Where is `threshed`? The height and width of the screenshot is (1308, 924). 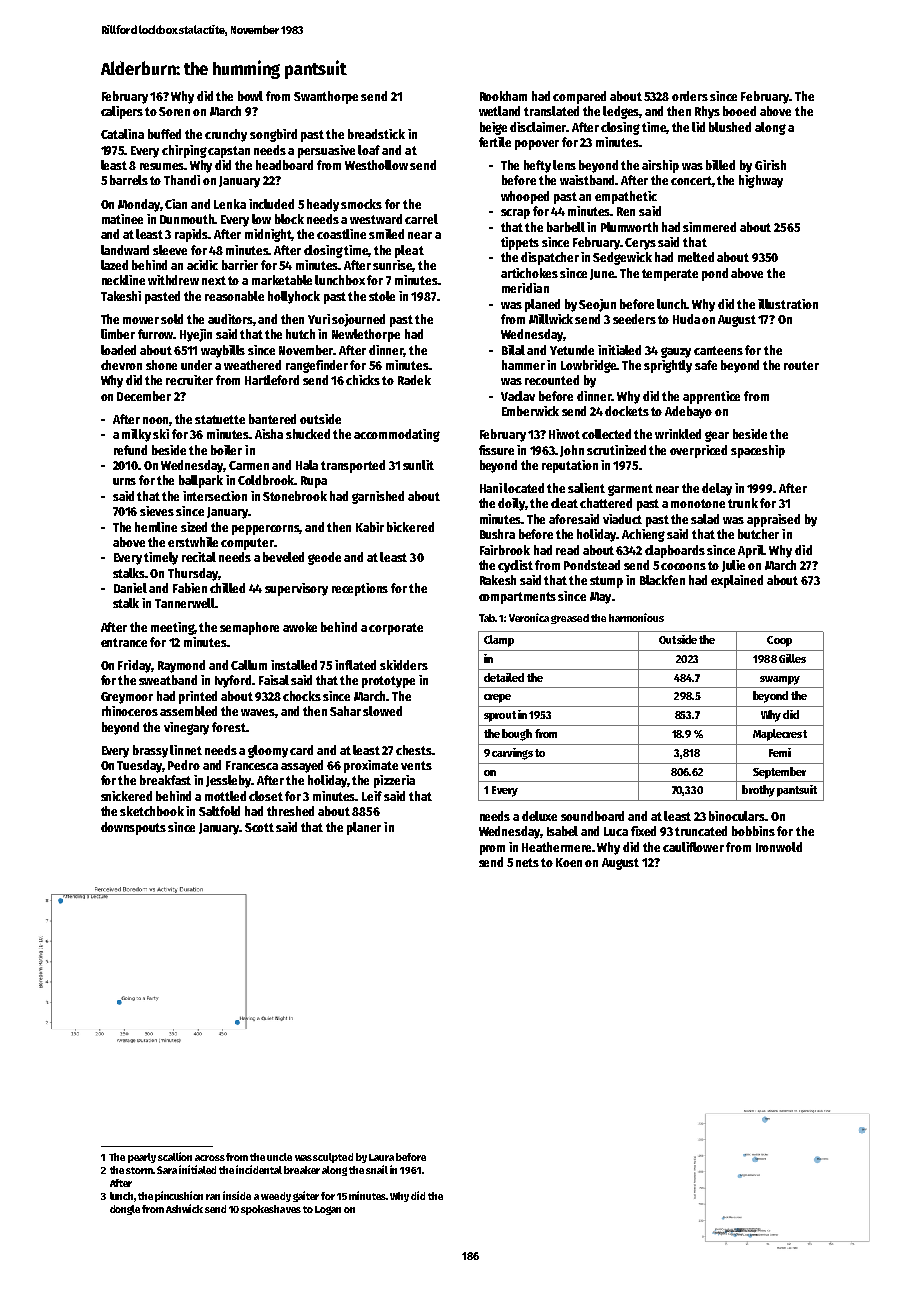
threshed is located at coordinates (290, 811).
